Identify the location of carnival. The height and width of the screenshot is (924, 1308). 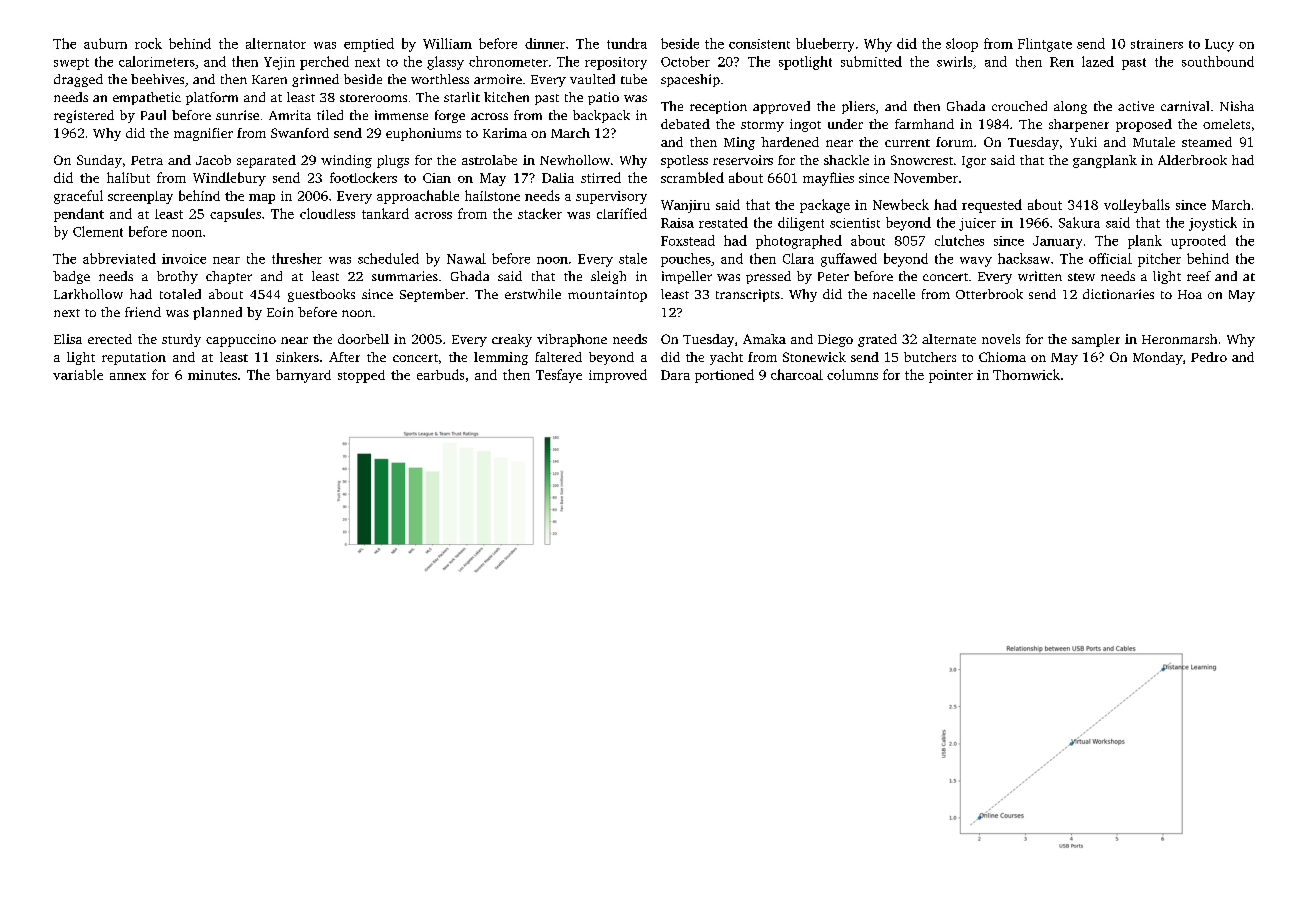
(1185, 106).
